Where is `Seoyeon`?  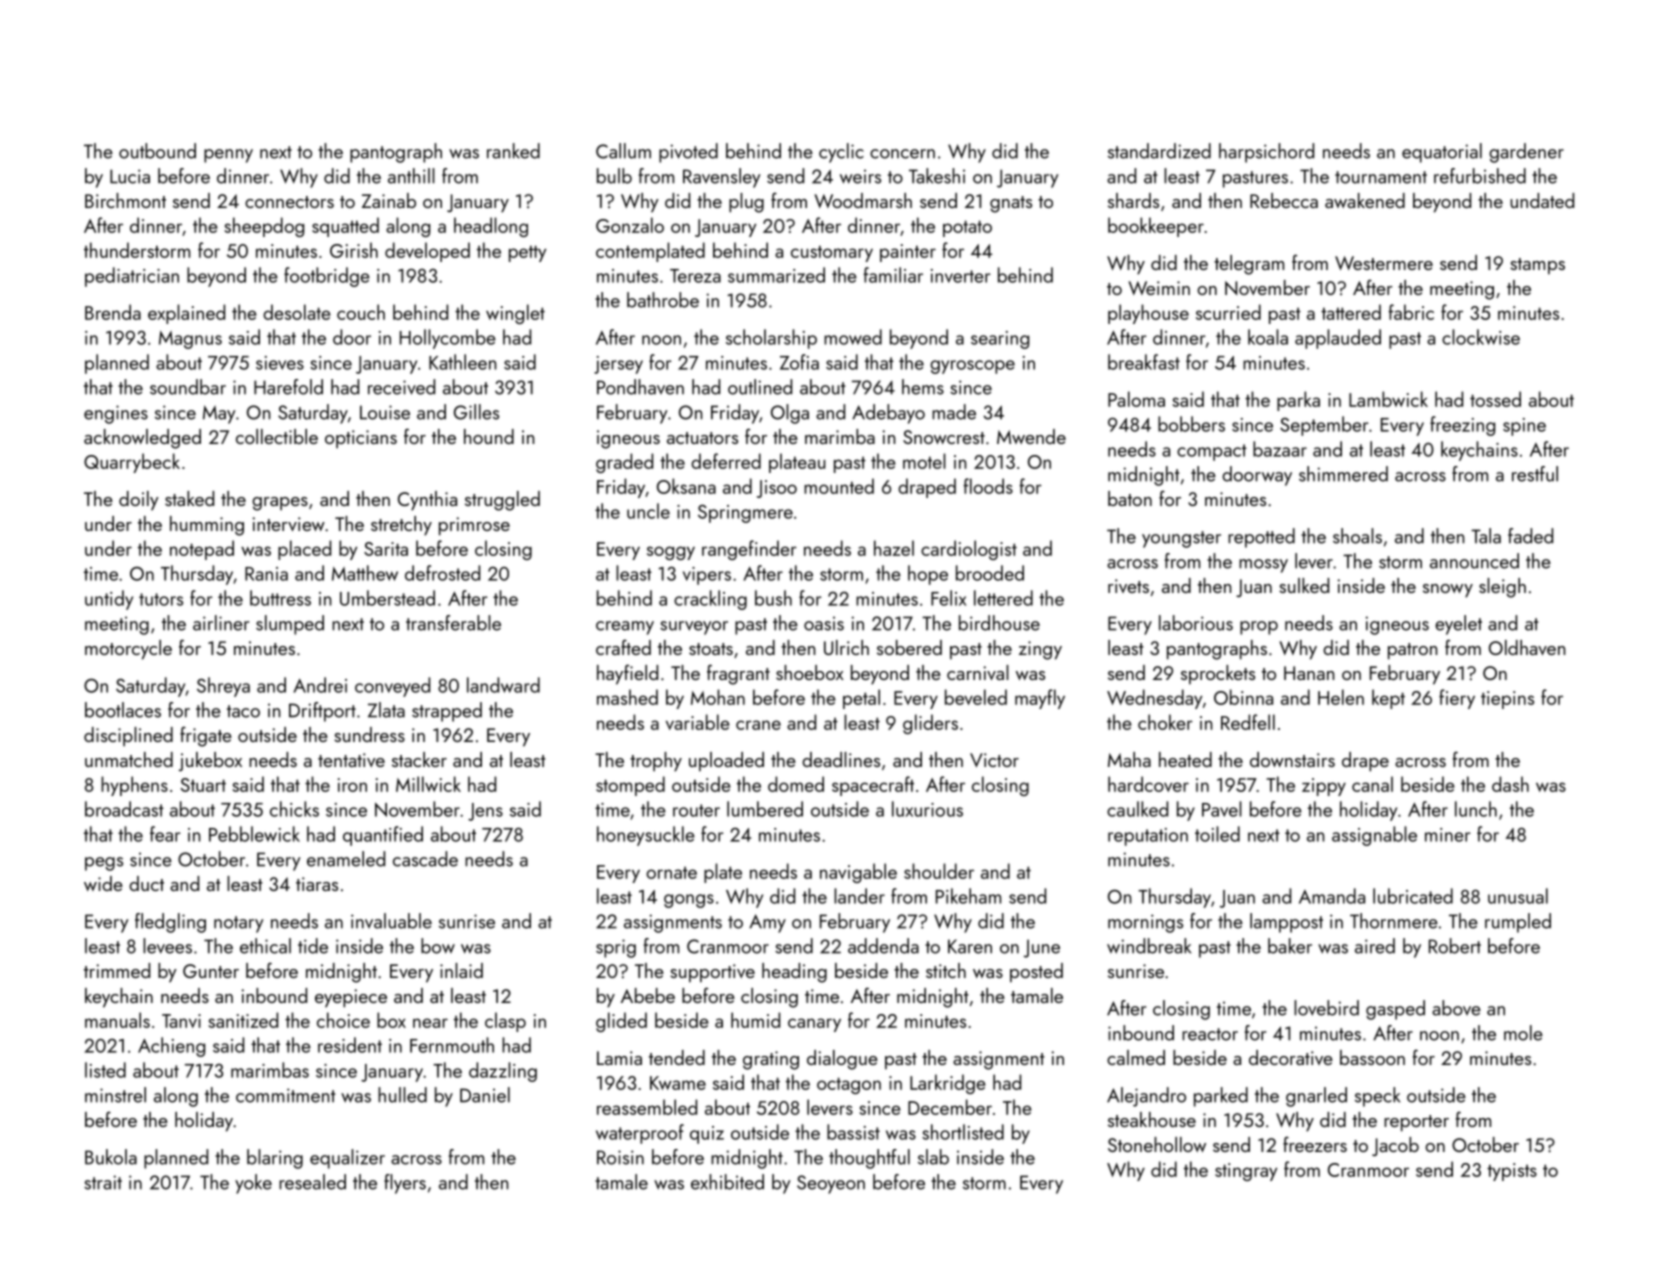
Seoyeon is located at coordinates (831, 1184).
